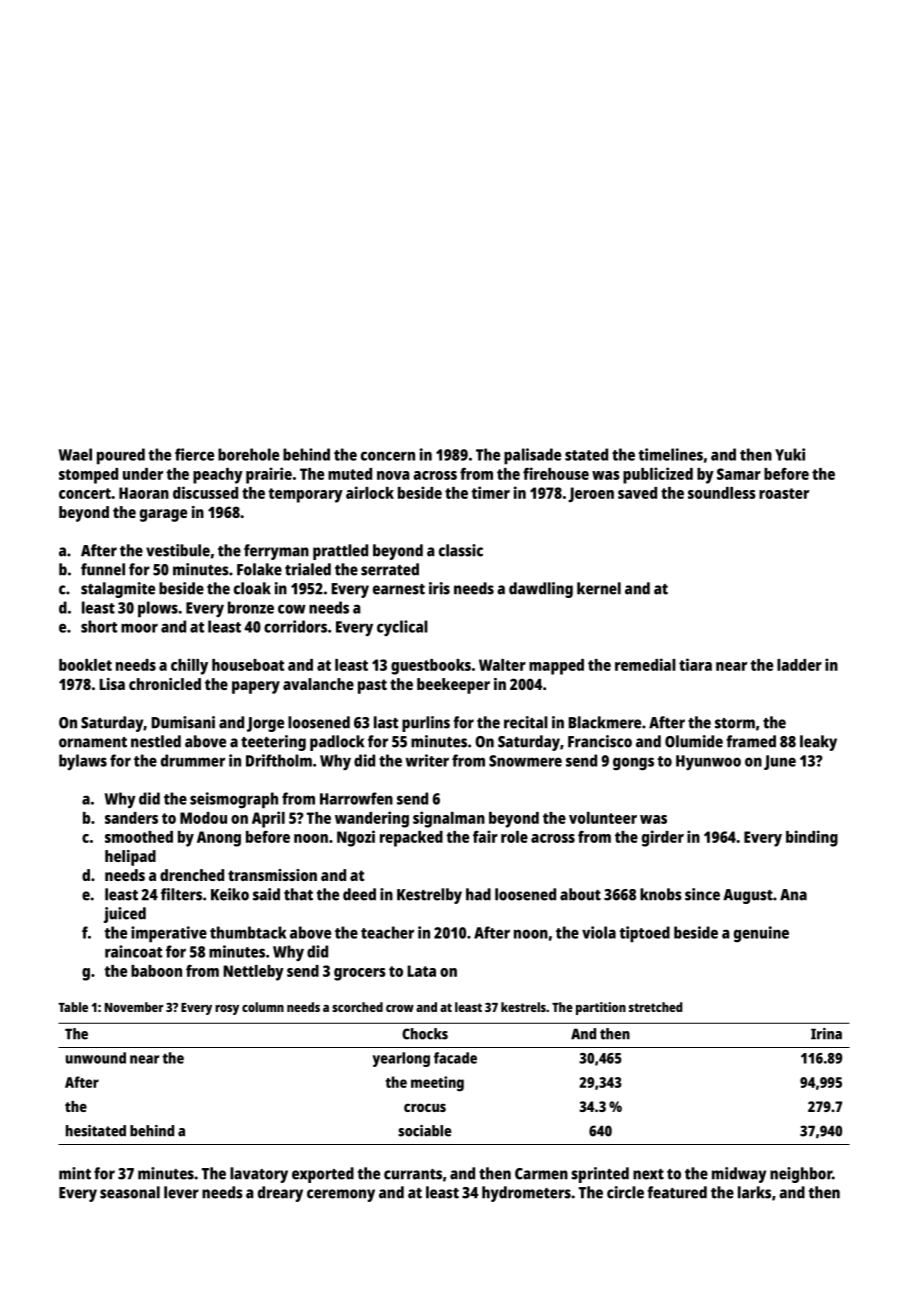 This page has width=908, height=1316. Describe the element at coordinates (411, 839) in the page. I see `repacked` at that location.
